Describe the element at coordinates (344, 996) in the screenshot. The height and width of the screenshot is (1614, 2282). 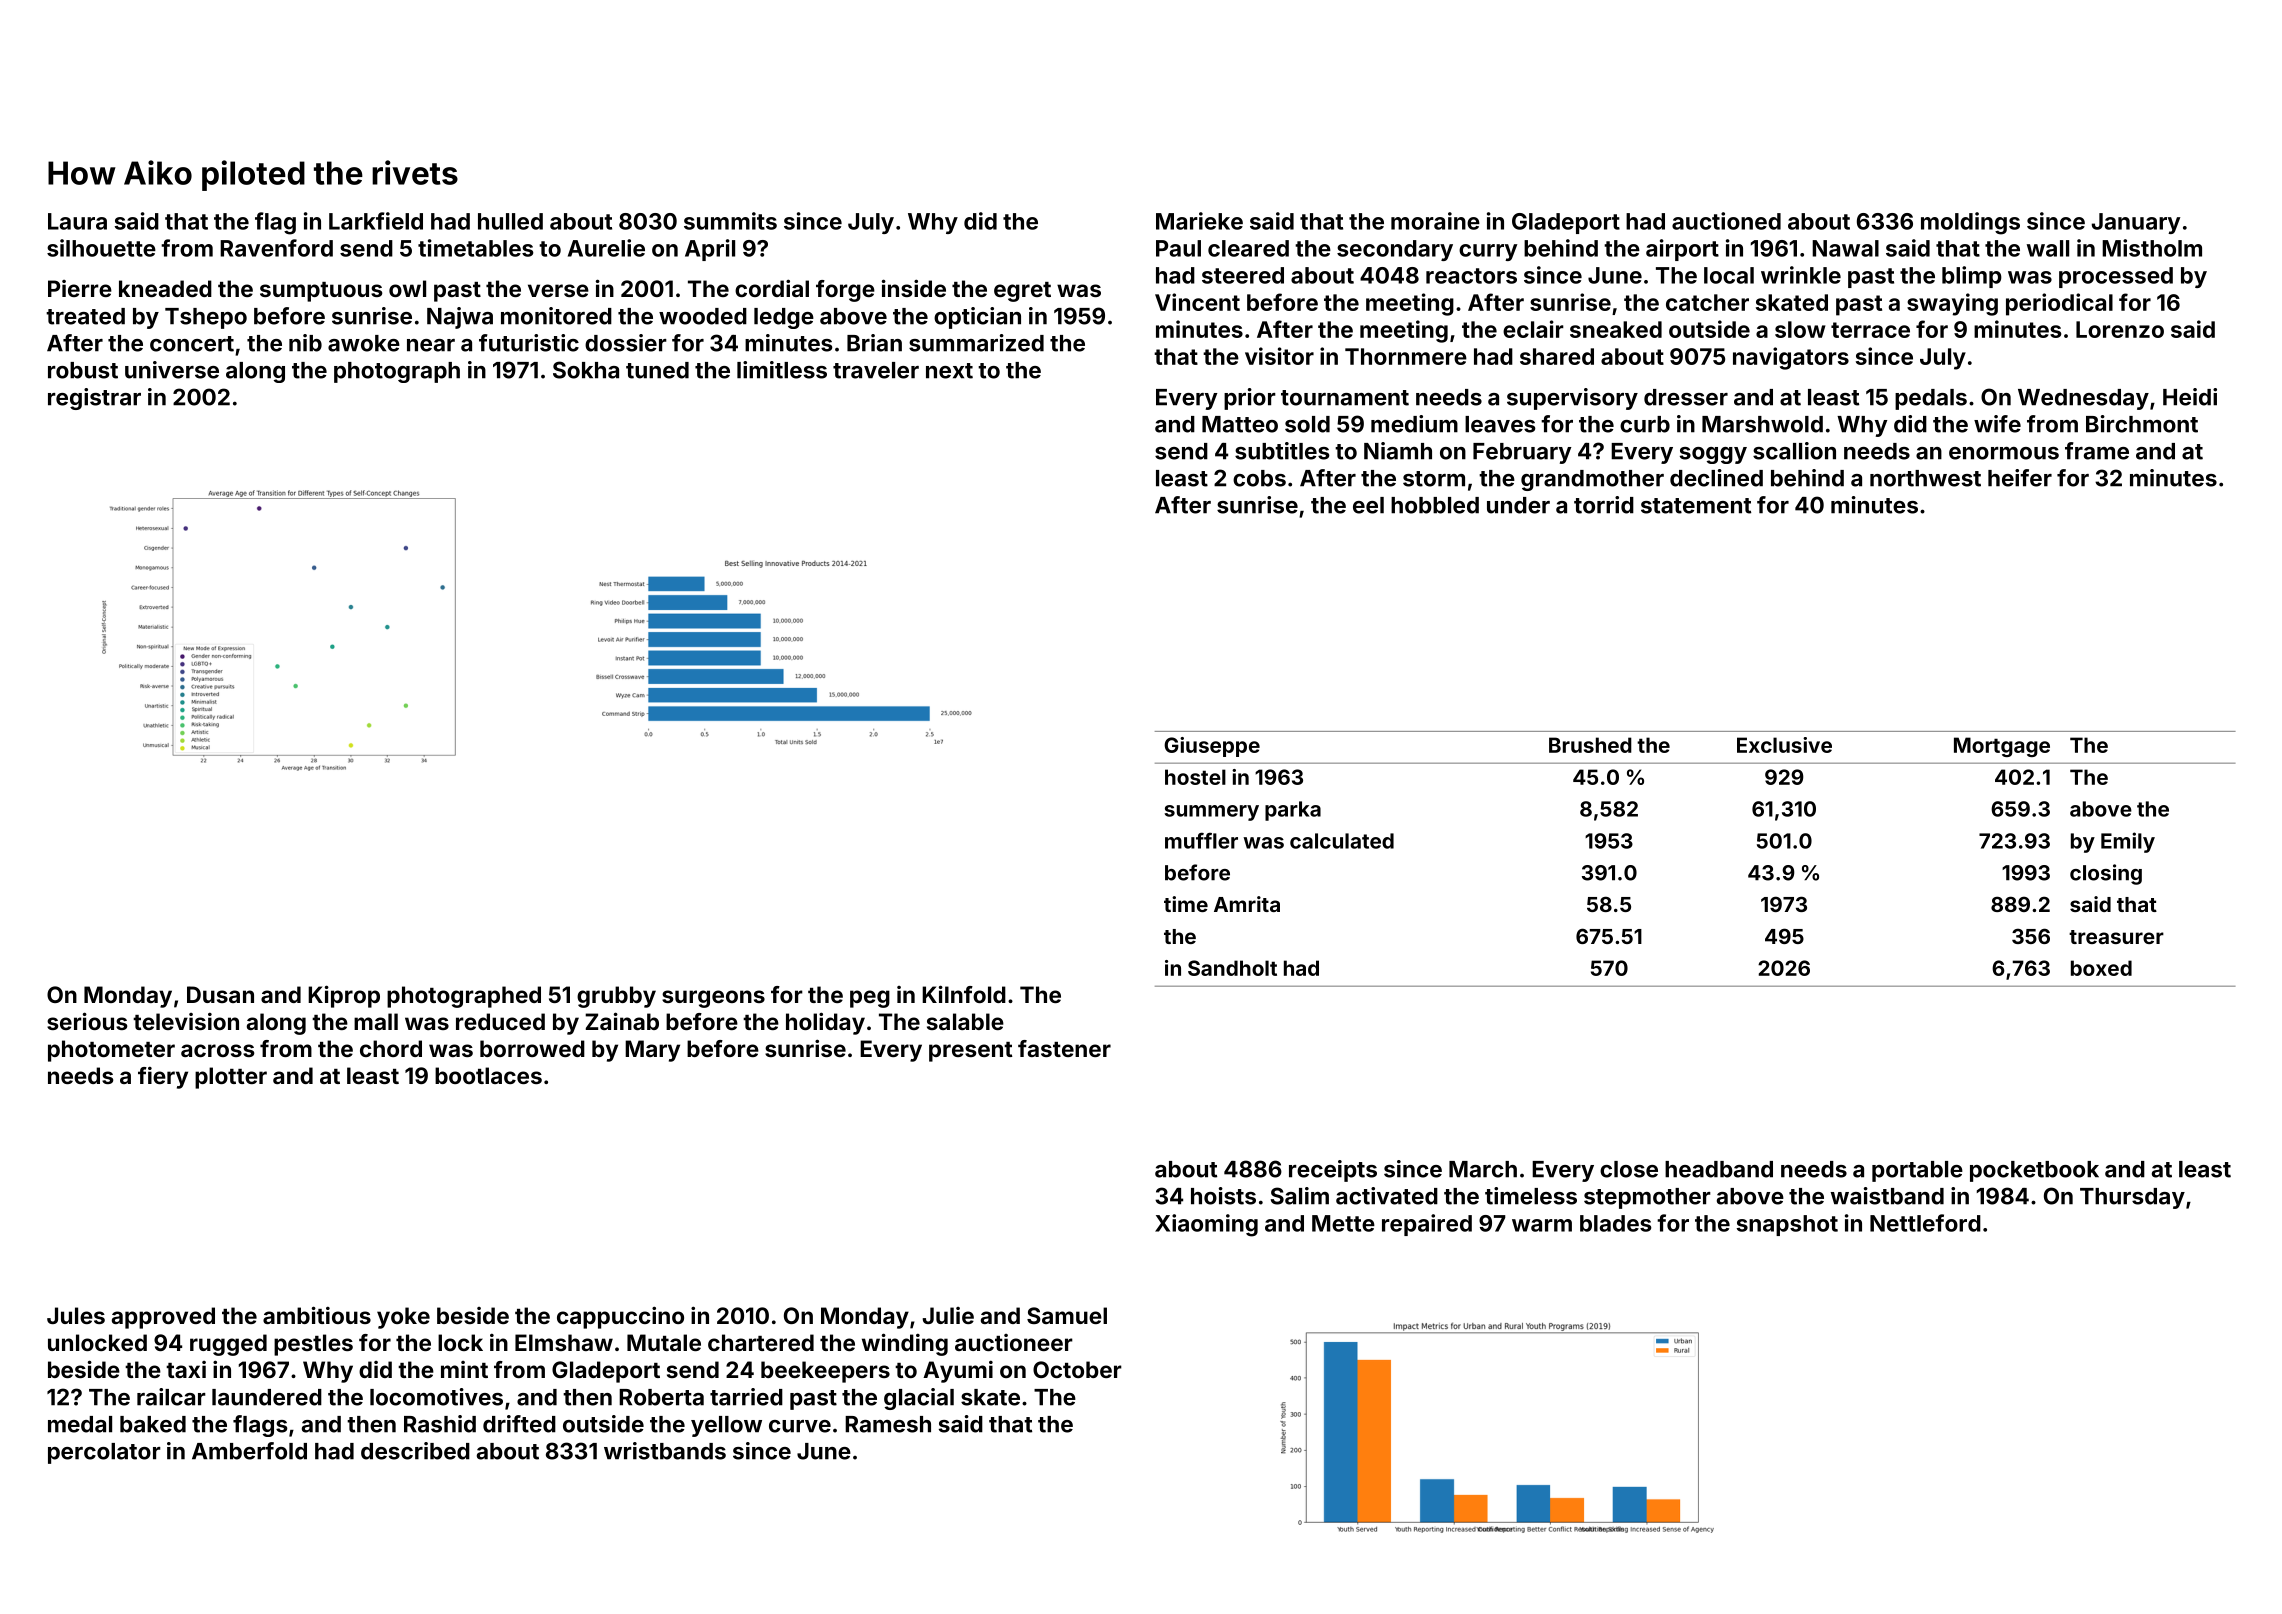
I see `Kiprop` at that location.
